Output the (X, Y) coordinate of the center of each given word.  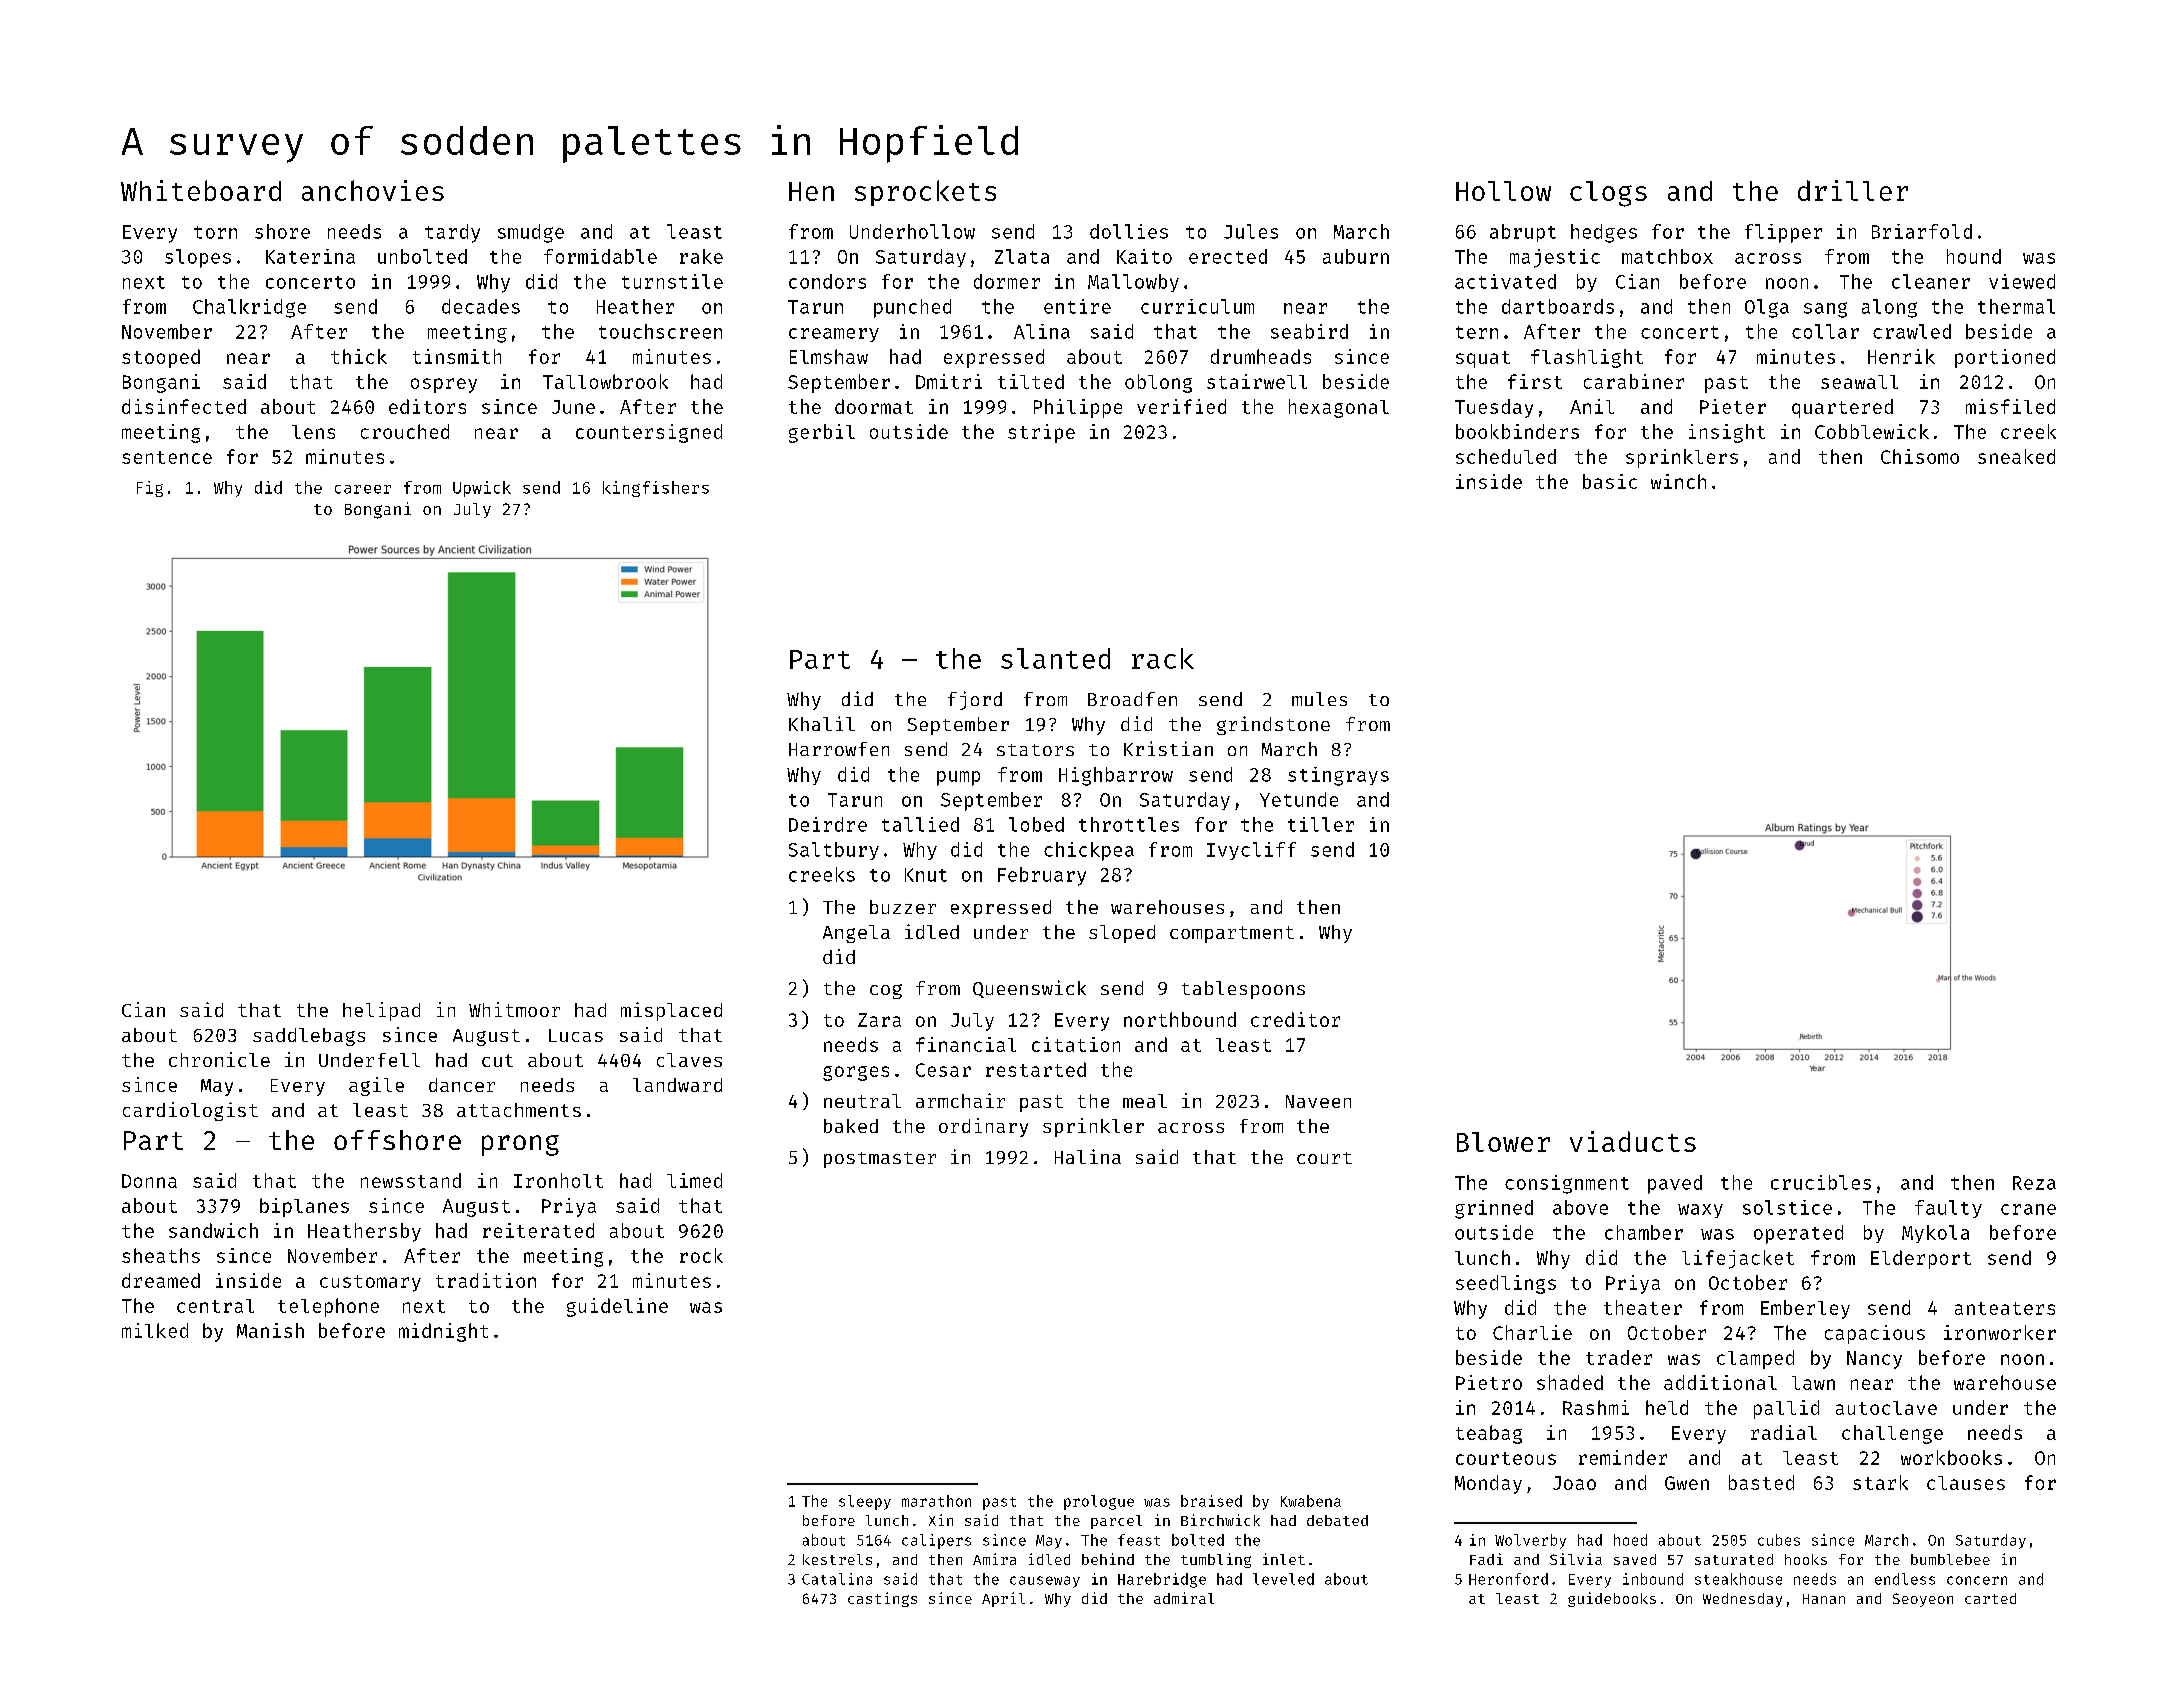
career (363, 489)
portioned (2005, 358)
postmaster (880, 1160)
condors (827, 281)
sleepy (865, 1502)
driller (1853, 190)
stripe (1041, 433)
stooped (161, 358)
